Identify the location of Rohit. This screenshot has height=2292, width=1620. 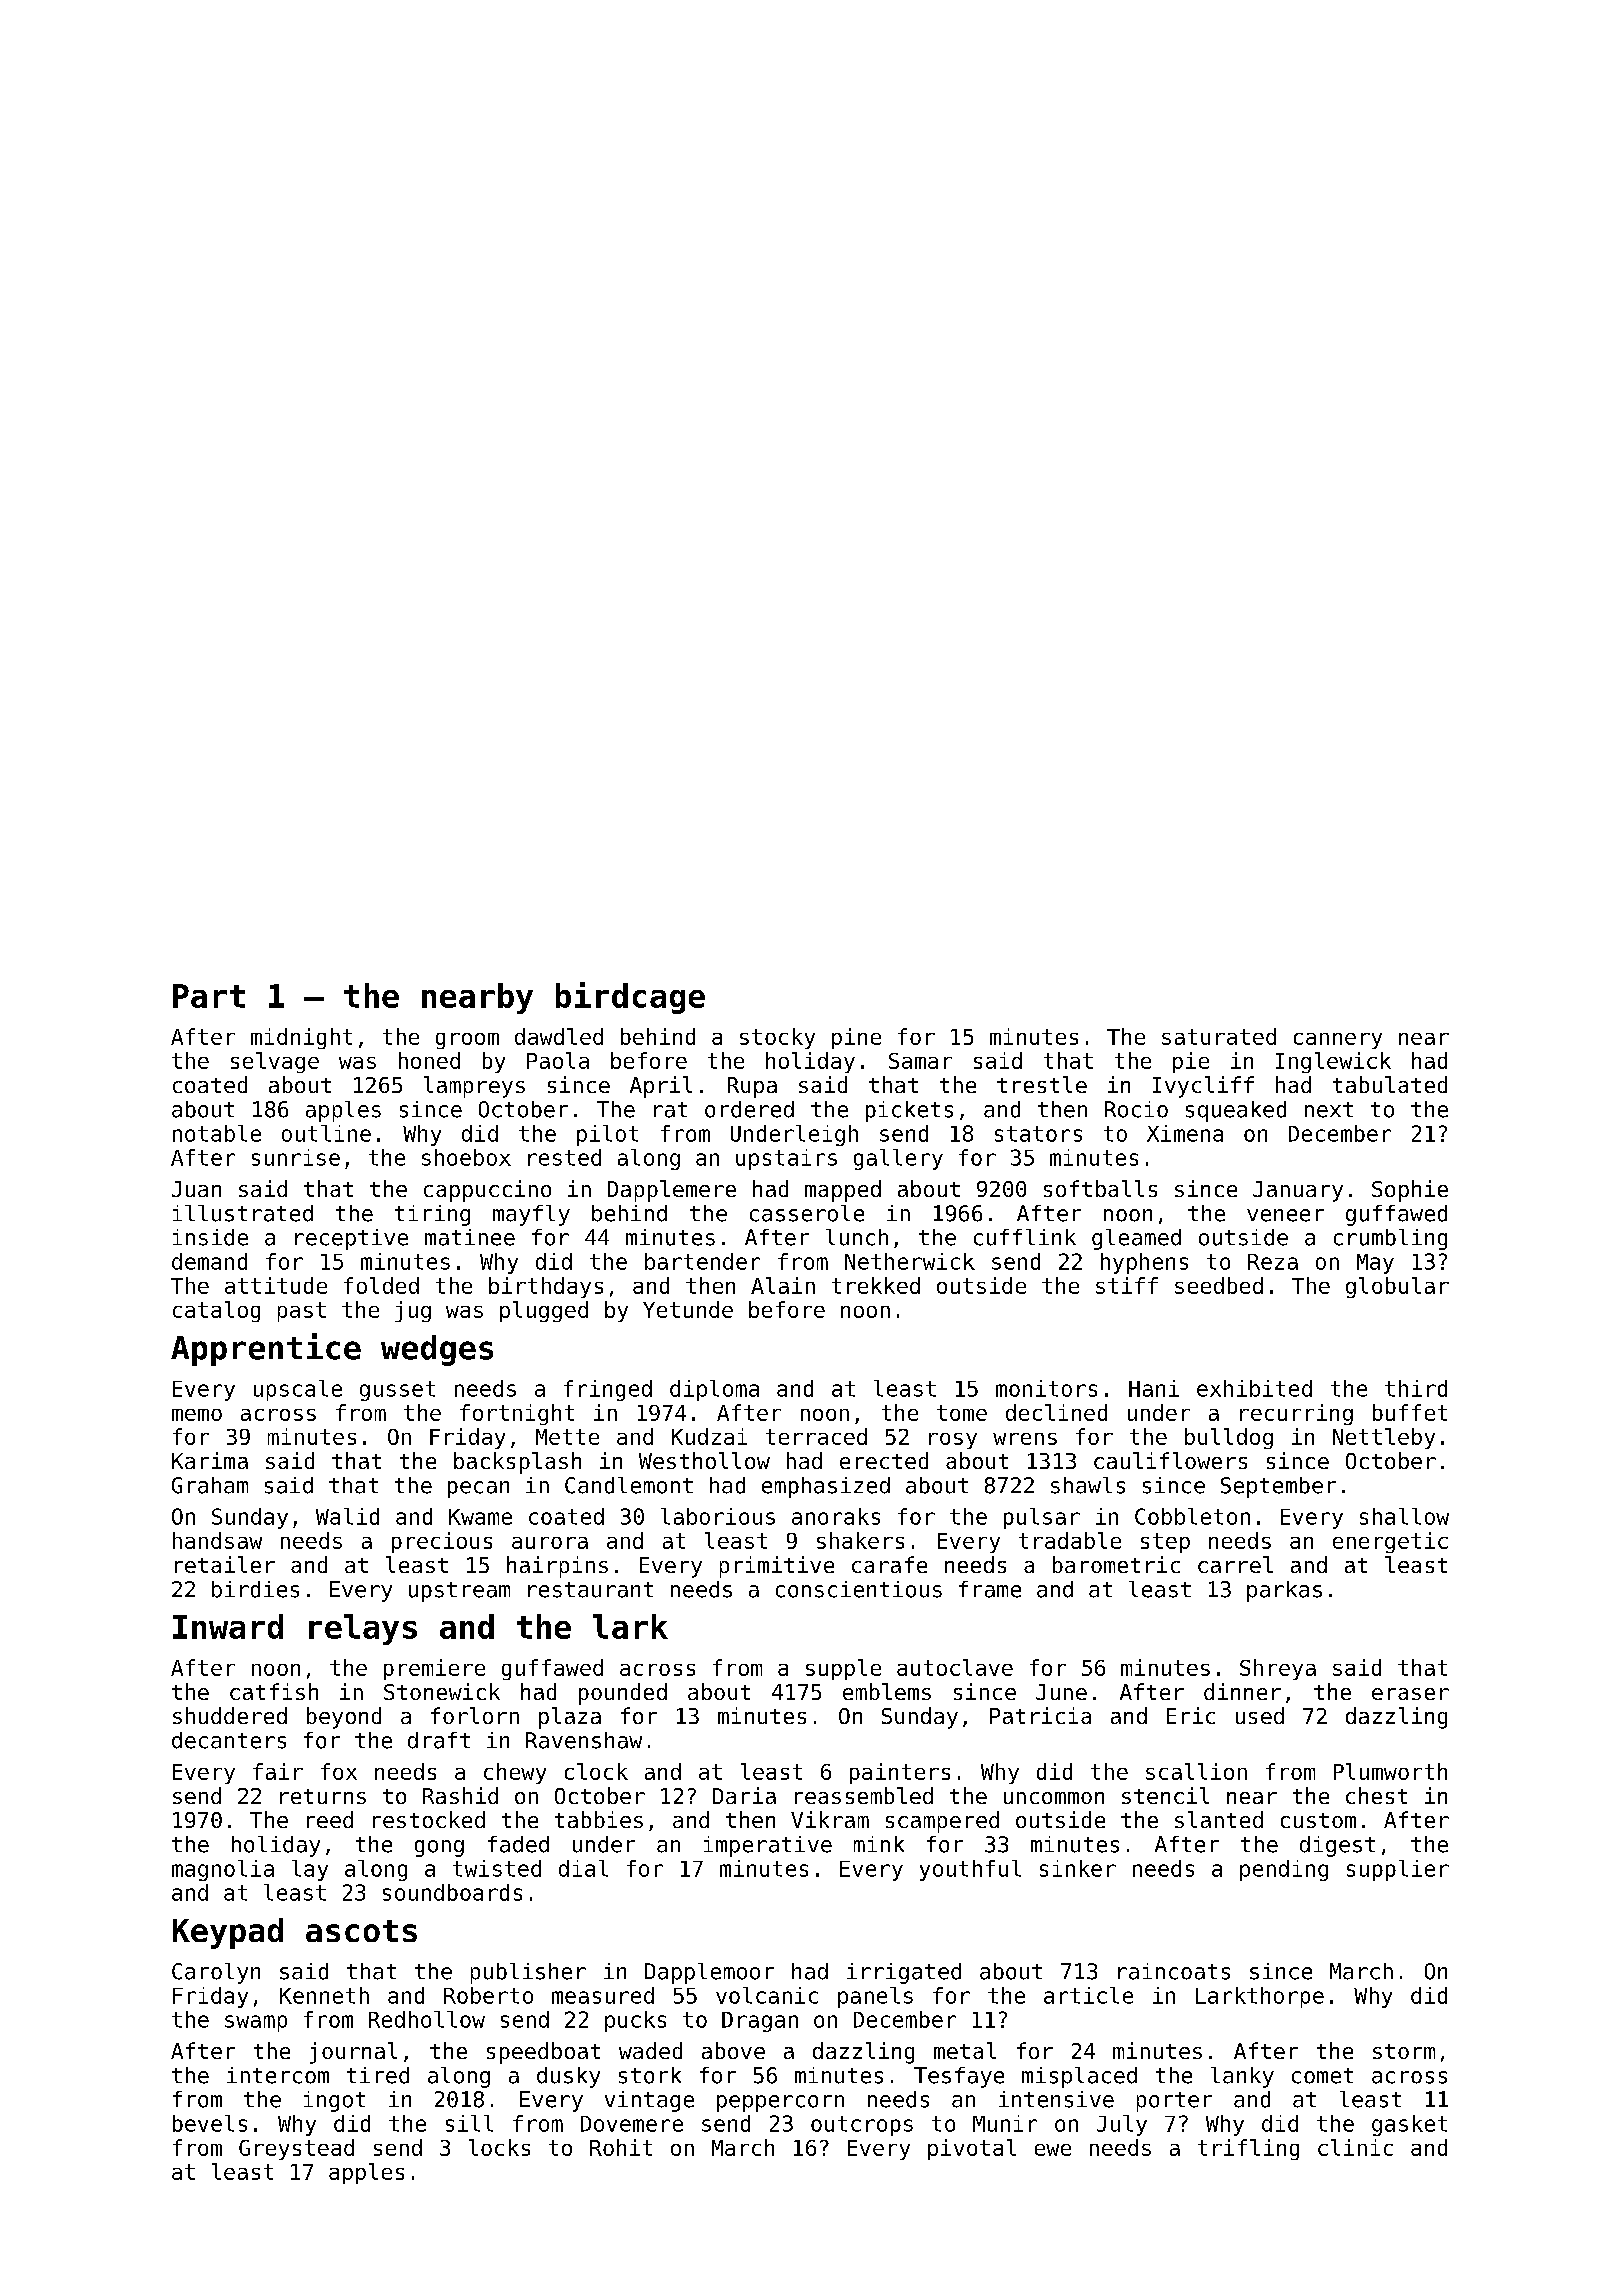
(621, 2147).
